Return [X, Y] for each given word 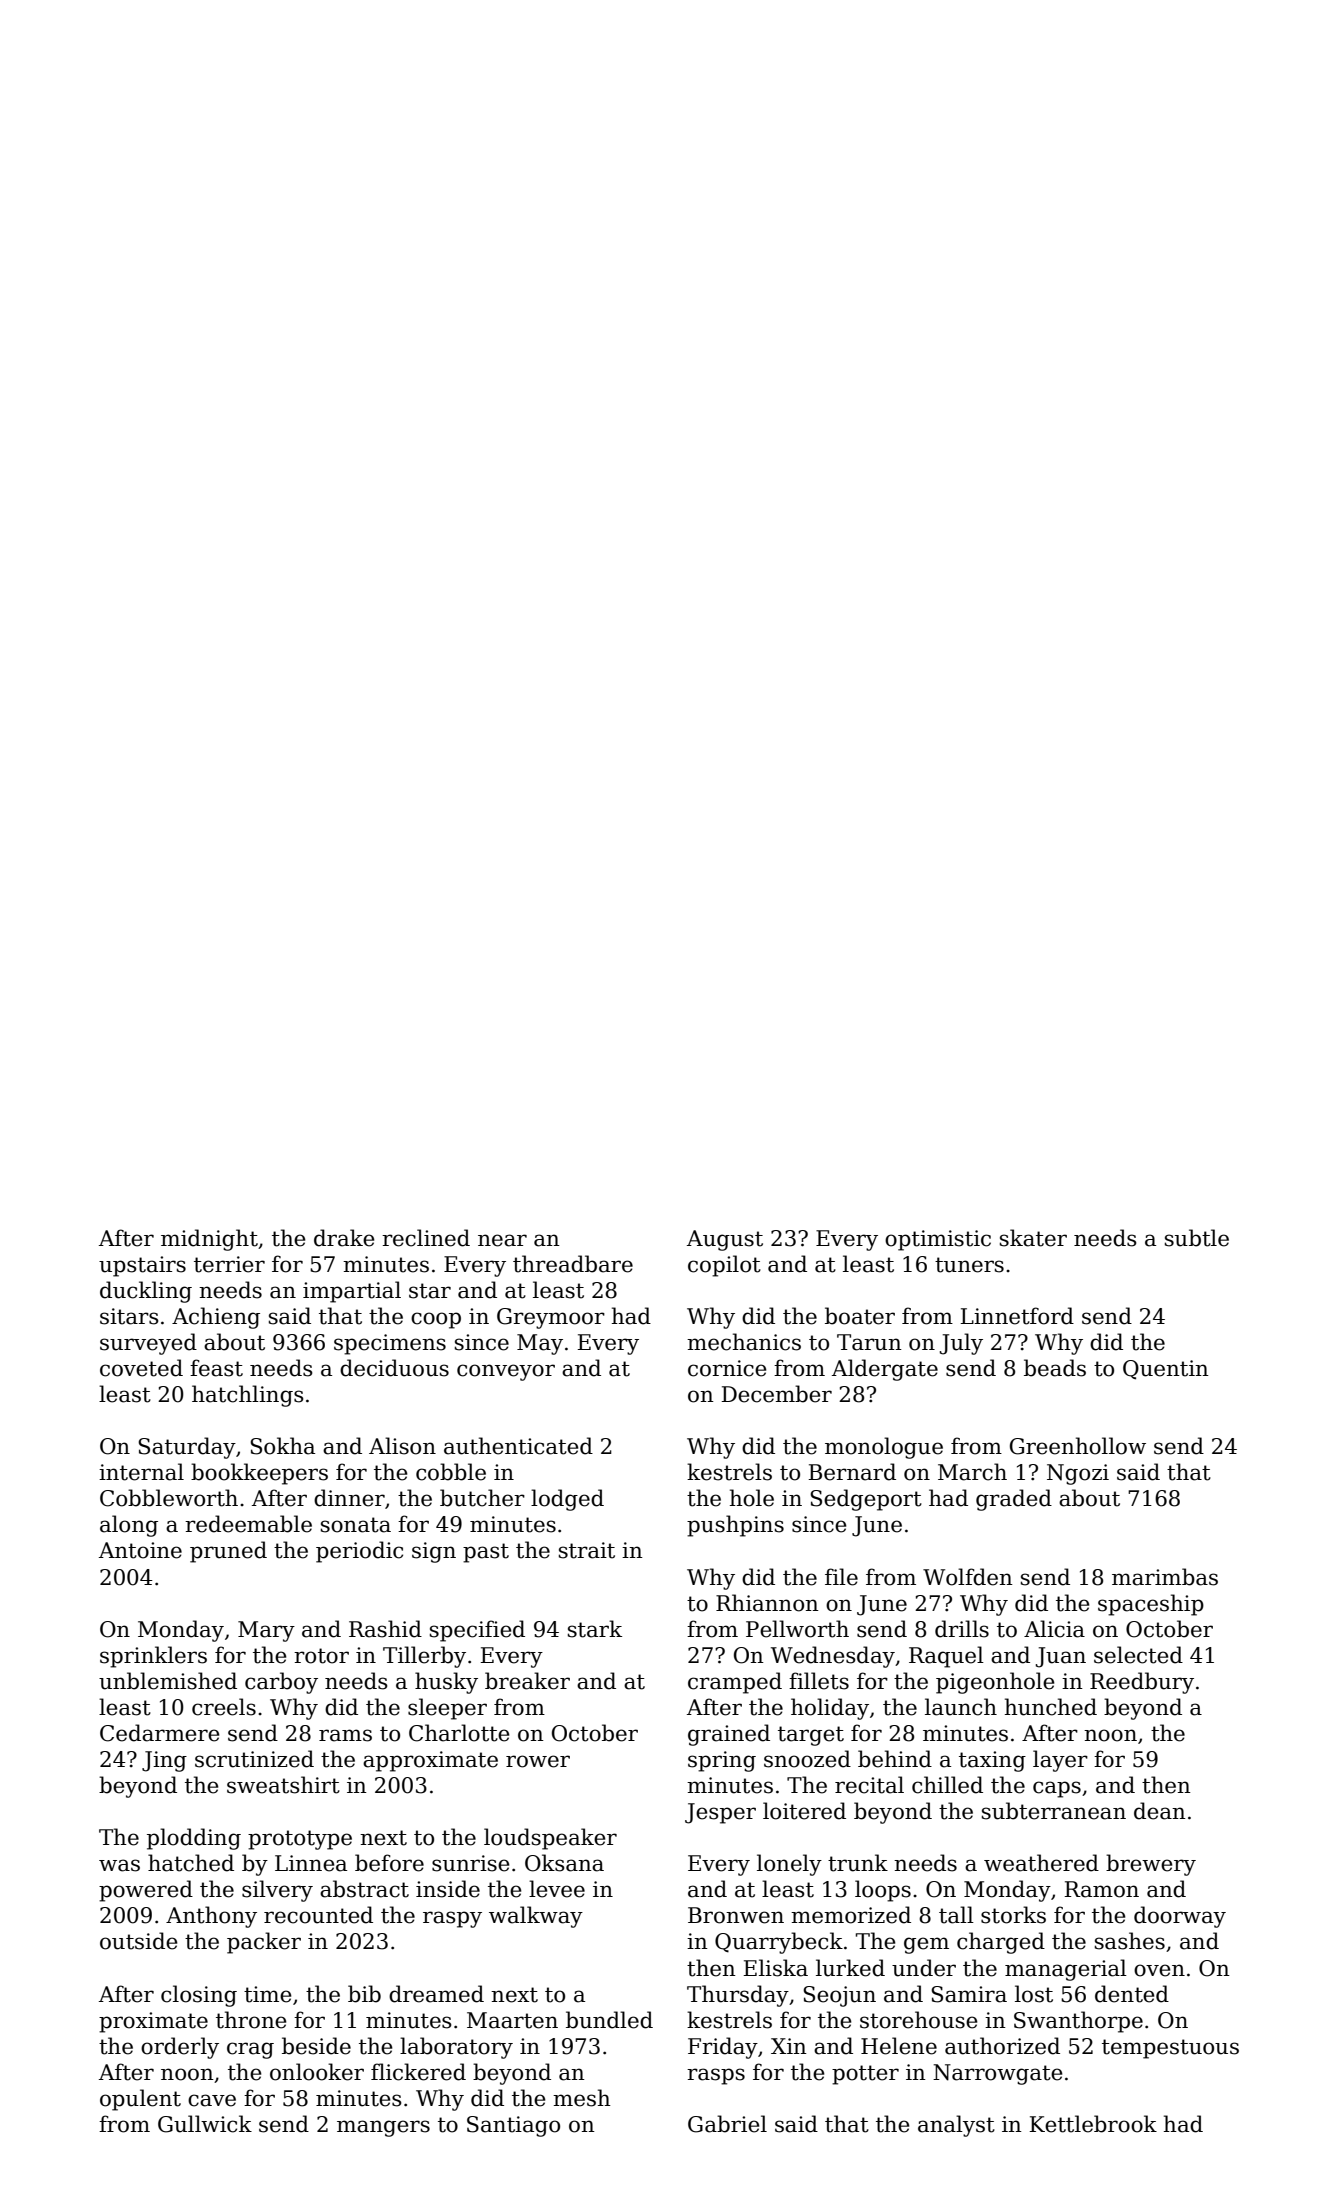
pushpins [735, 1526]
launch [961, 1707]
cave [212, 2100]
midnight [209, 1240]
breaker [527, 1681]
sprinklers [153, 1657]
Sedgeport [866, 1500]
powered [146, 1891]
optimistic [938, 1240]
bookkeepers [259, 1474]
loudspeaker [550, 1839]
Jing [164, 1761]
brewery [1151, 1865]
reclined [426, 1238]
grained [729, 1735]
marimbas [1165, 1577]
